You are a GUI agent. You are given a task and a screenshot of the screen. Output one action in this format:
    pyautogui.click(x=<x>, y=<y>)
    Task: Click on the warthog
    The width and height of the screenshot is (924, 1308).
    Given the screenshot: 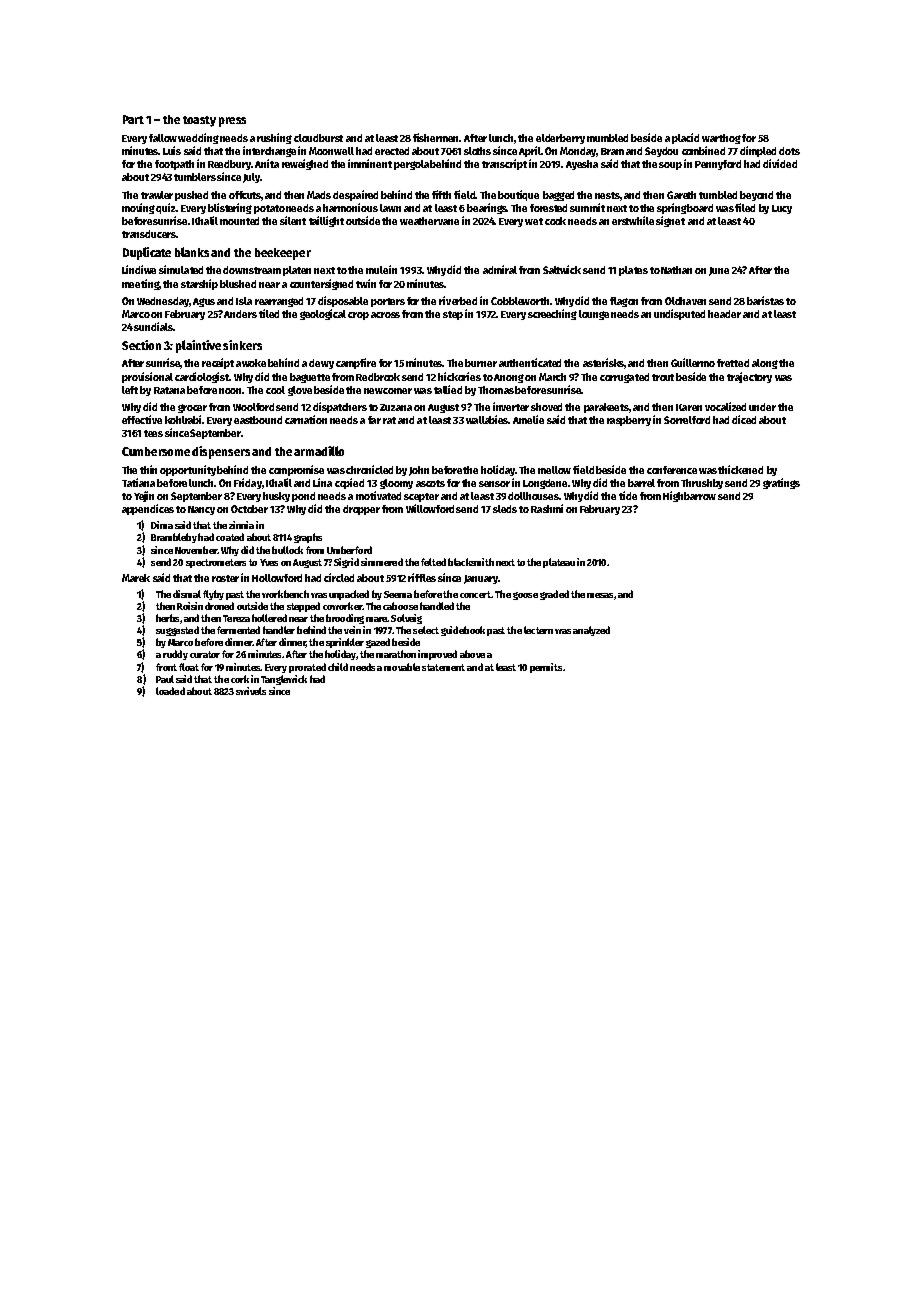 What is the action you would take?
    pyautogui.click(x=721, y=139)
